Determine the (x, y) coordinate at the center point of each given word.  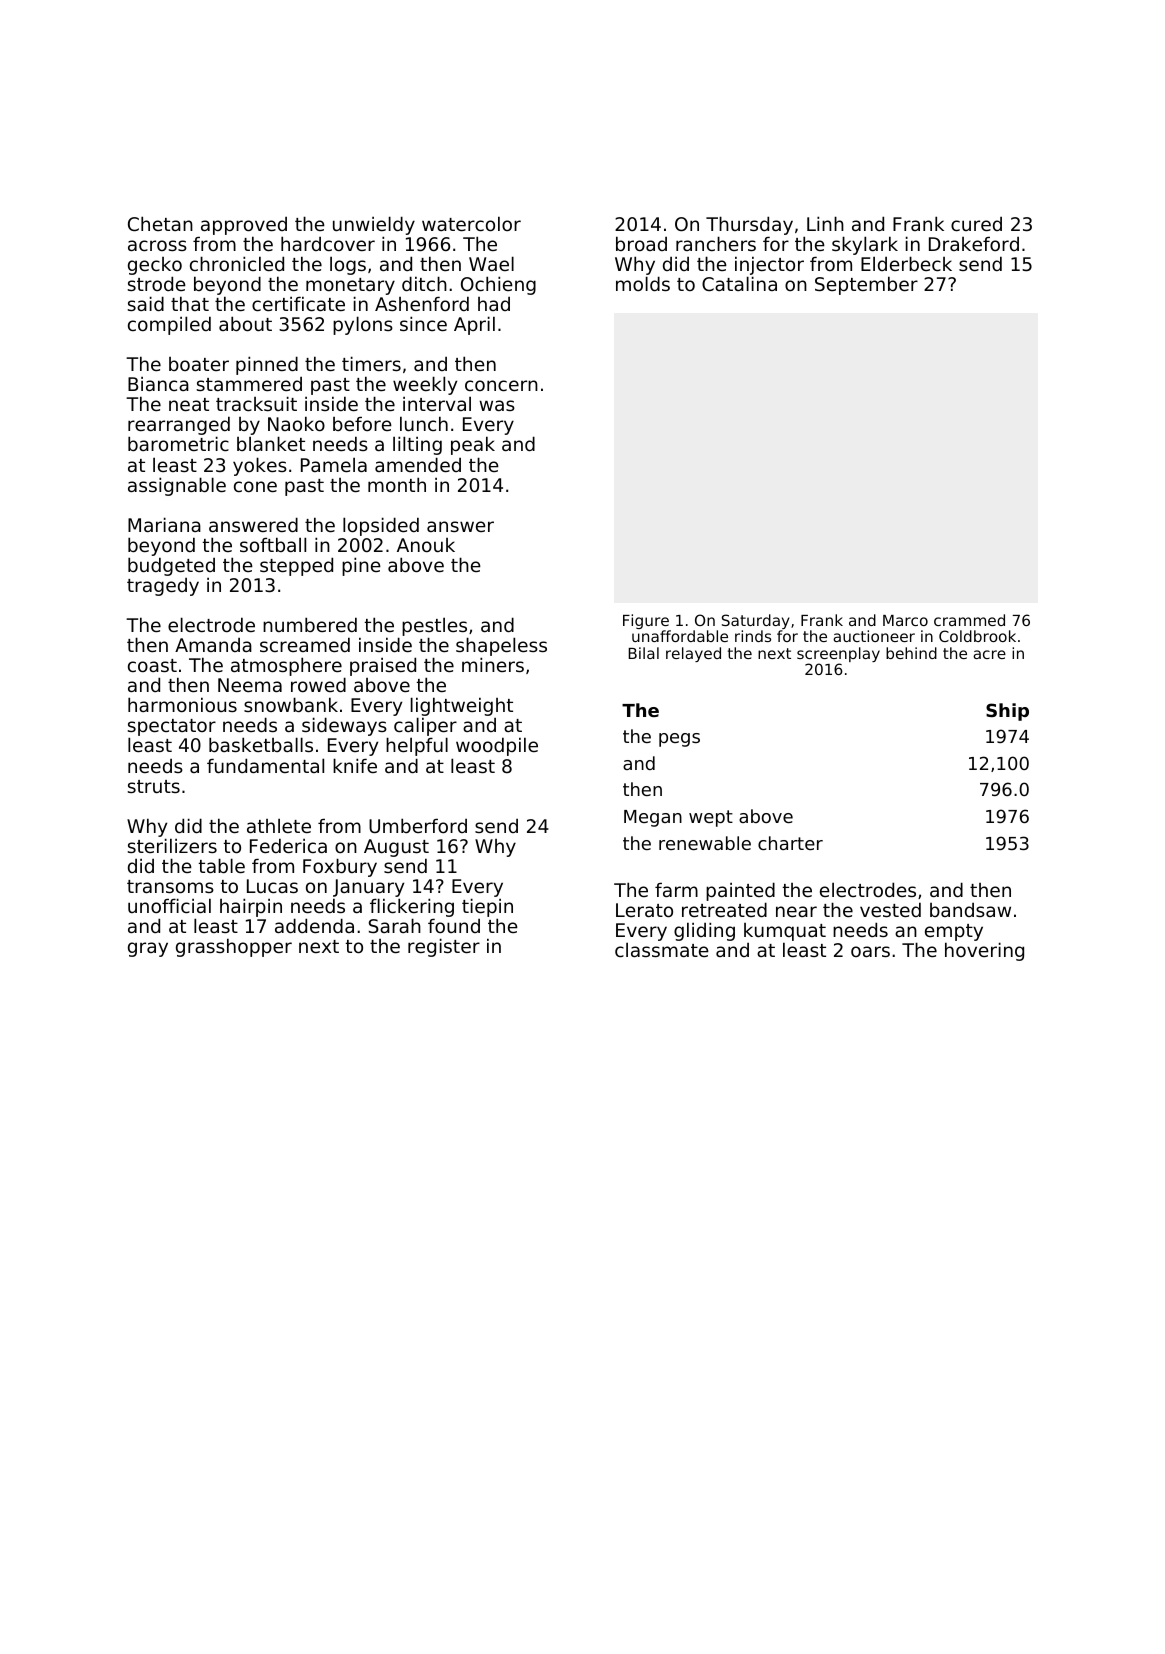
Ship (1007, 712)
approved (244, 226)
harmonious (182, 704)
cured (976, 224)
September (866, 285)
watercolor (471, 224)
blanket (271, 444)
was (497, 405)
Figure (646, 621)
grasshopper (234, 947)
